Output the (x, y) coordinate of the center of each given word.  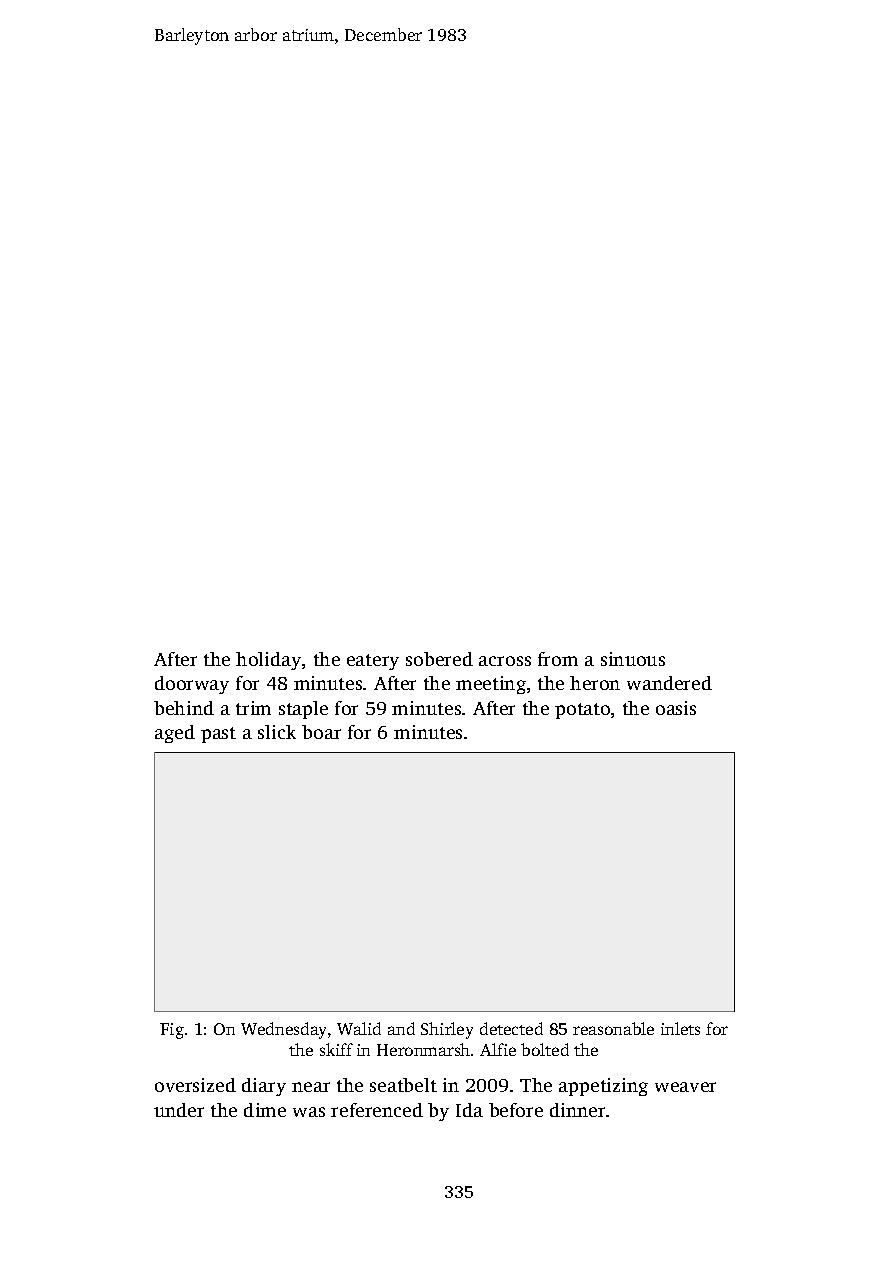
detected (511, 1028)
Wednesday (283, 1030)
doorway (192, 685)
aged (175, 734)
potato (582, 711)
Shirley (447, 1030)
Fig (172, 1031)
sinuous (633, 659)
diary (264, 1087)
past (218, 735)
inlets (680, 1028)
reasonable (613, 1028)
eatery (373, 662)
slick (277, 732)
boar (321, 732)
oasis (676, 708)
